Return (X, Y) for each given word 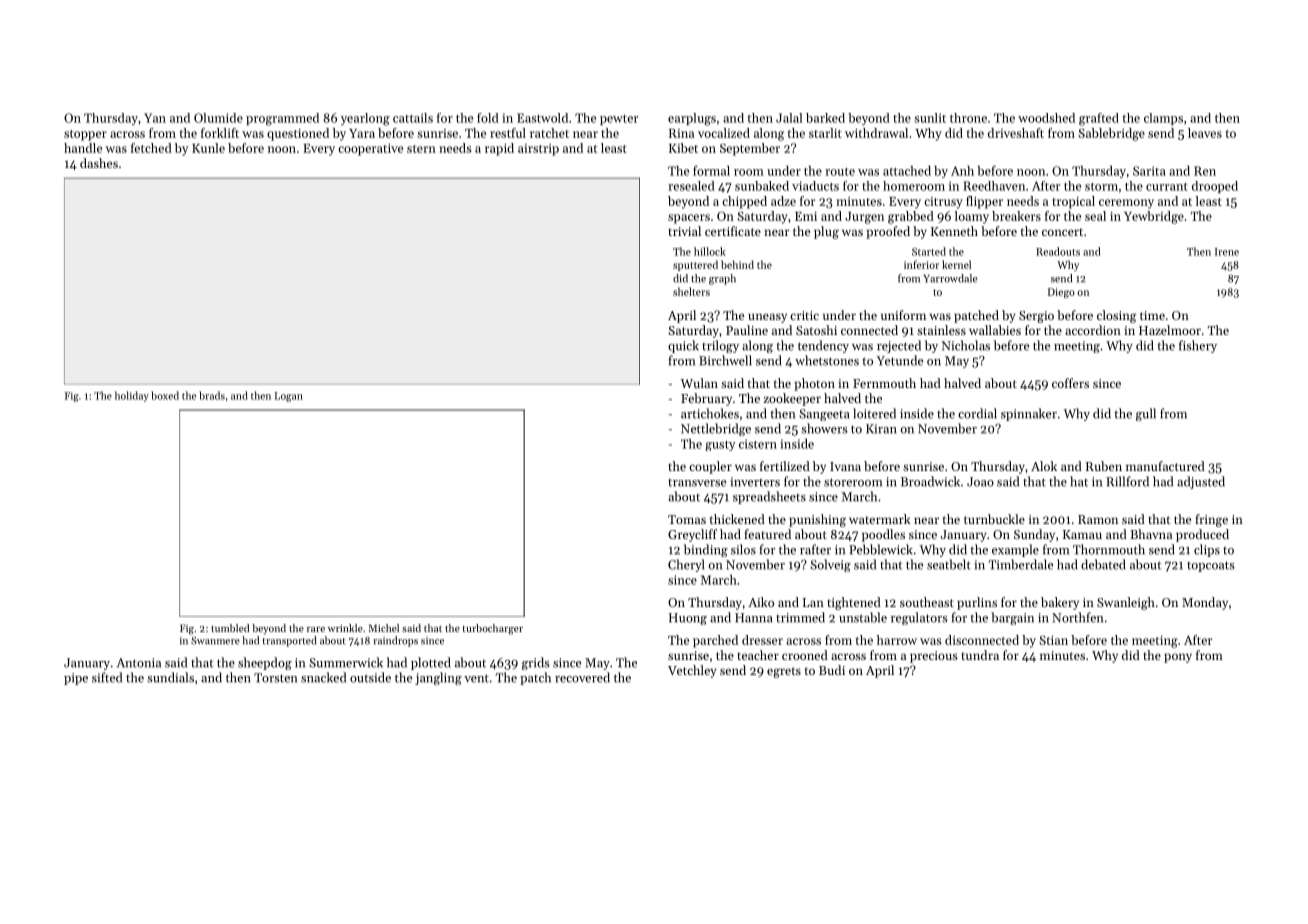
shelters (691, 291)
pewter (619, 119)
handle (83, 148)
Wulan (699, 383)
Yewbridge (1154, 217)
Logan (289, 397)
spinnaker (1029, 414)
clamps (1163, 119)
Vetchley (692, 671)
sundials (170, 677)
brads (212, 395)
